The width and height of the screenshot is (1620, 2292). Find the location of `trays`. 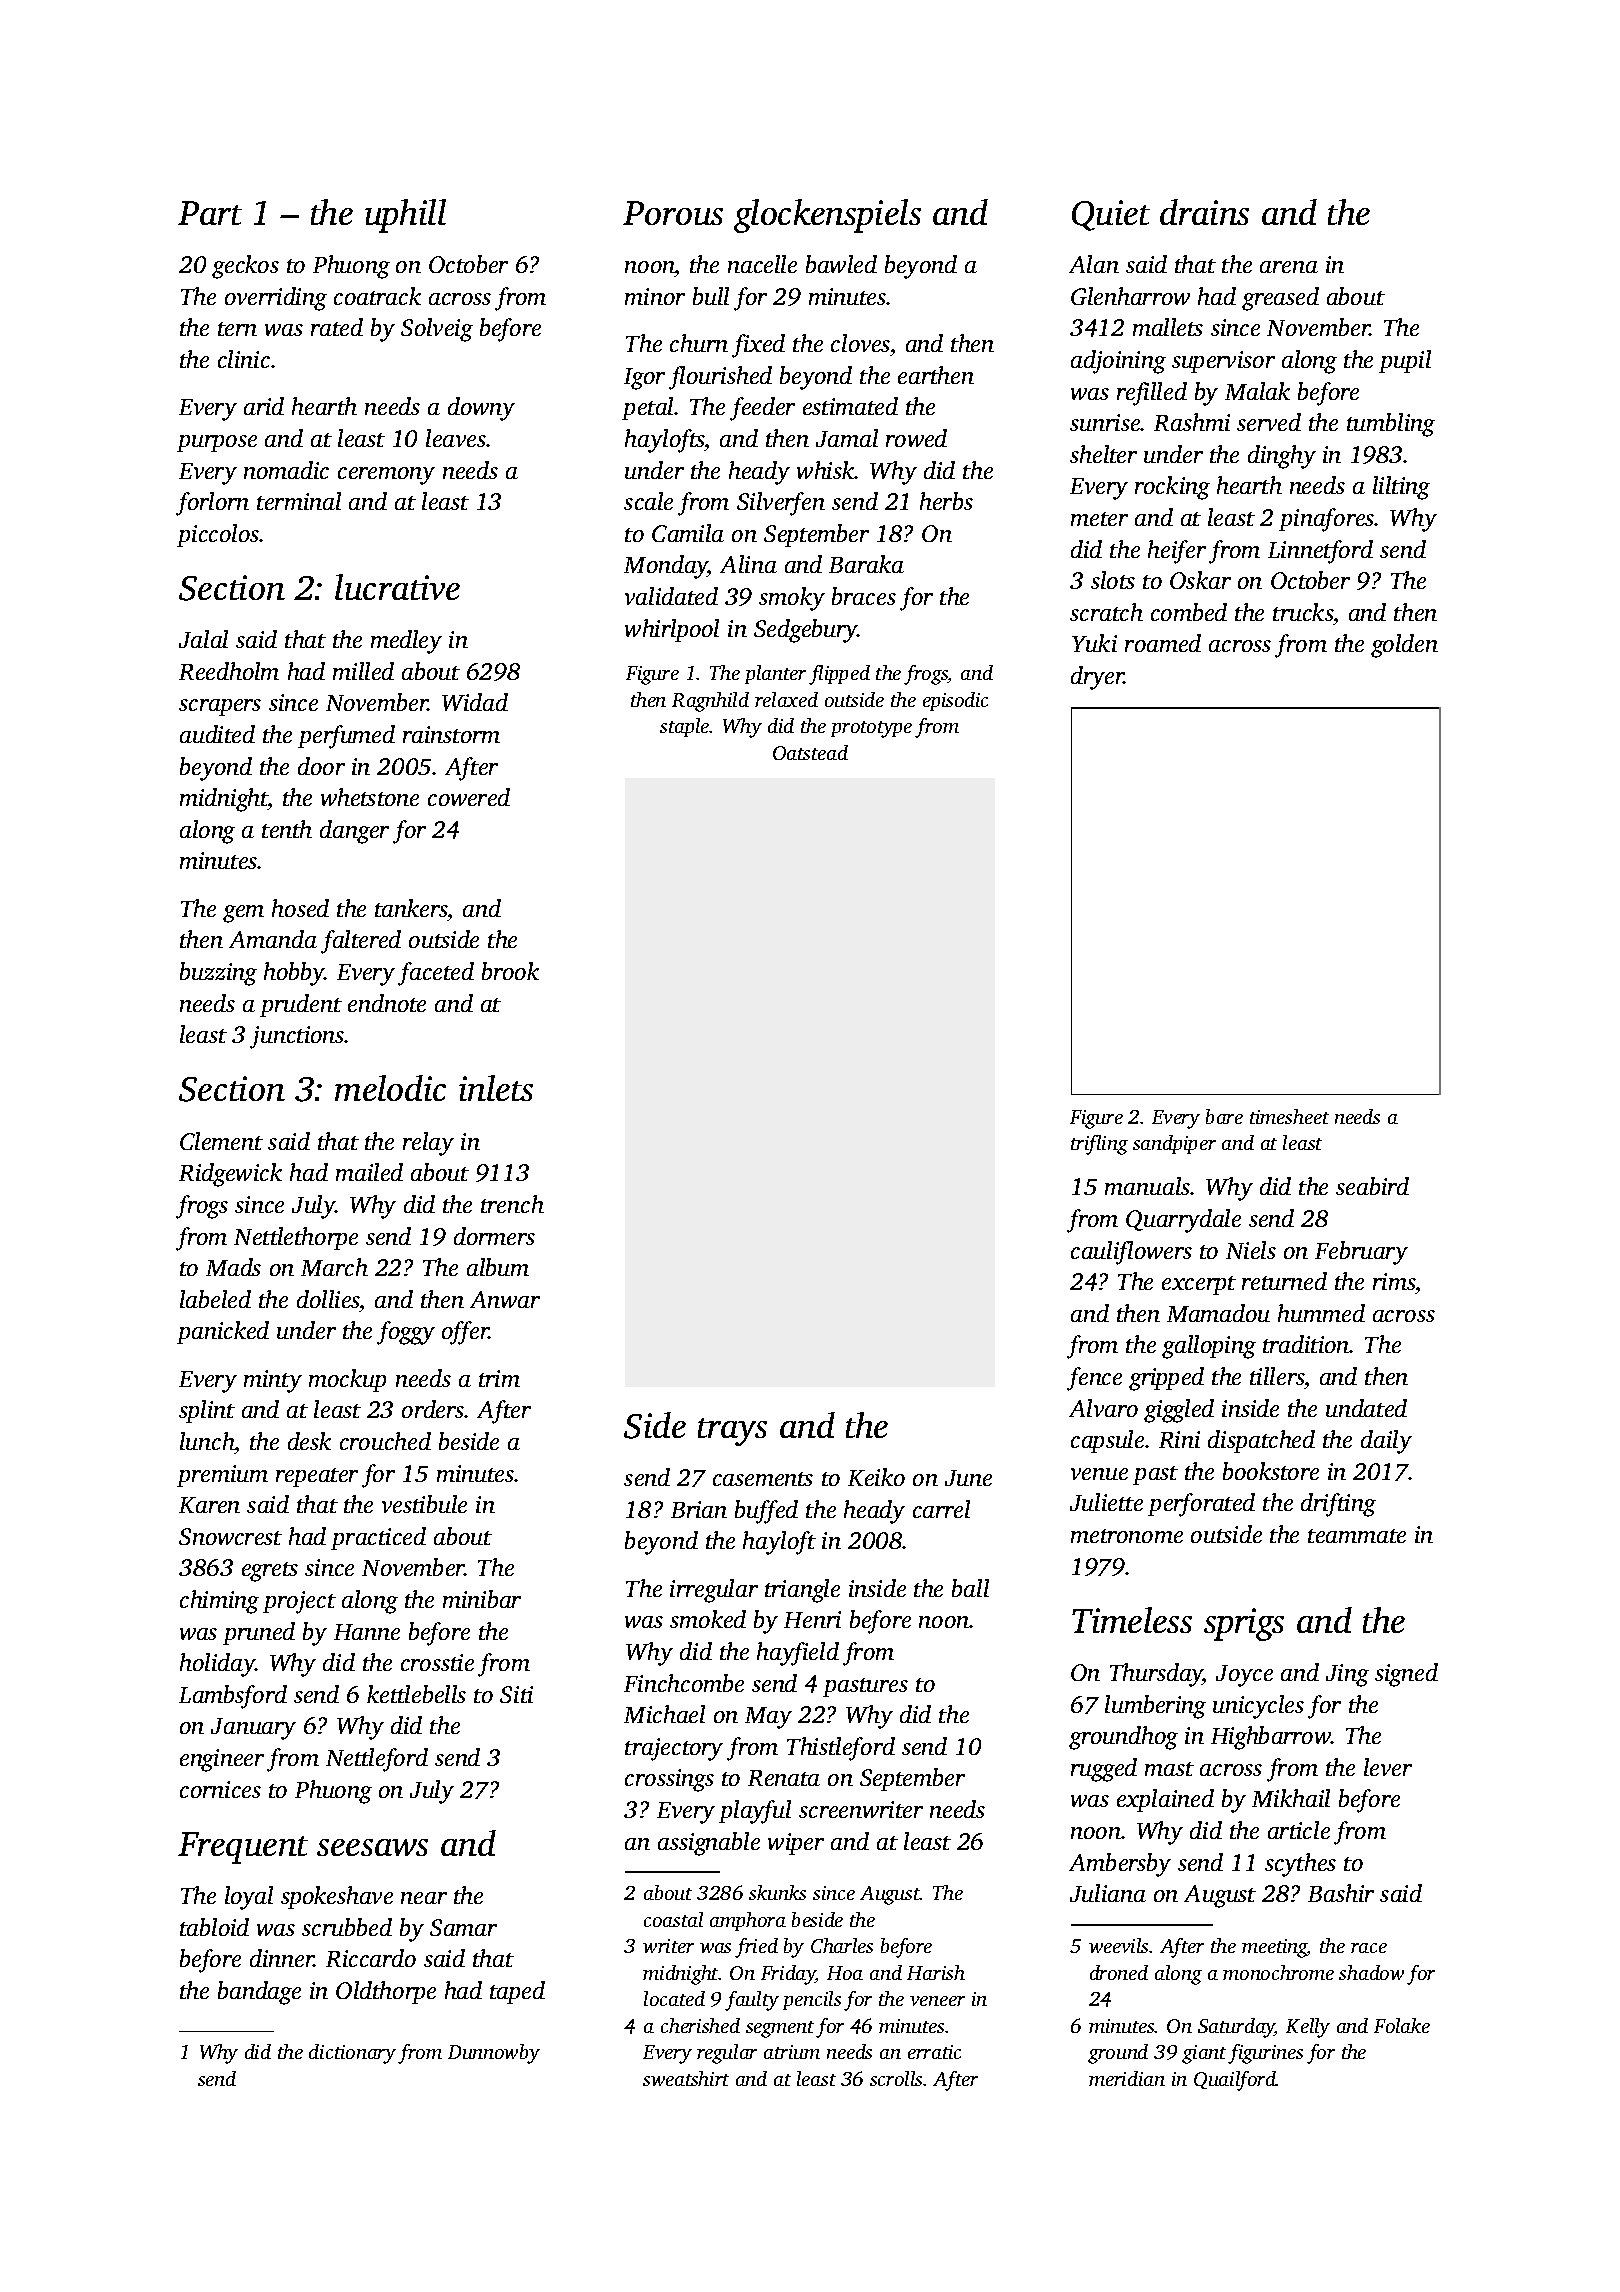

trays is located at coordinates (732, 1432).
